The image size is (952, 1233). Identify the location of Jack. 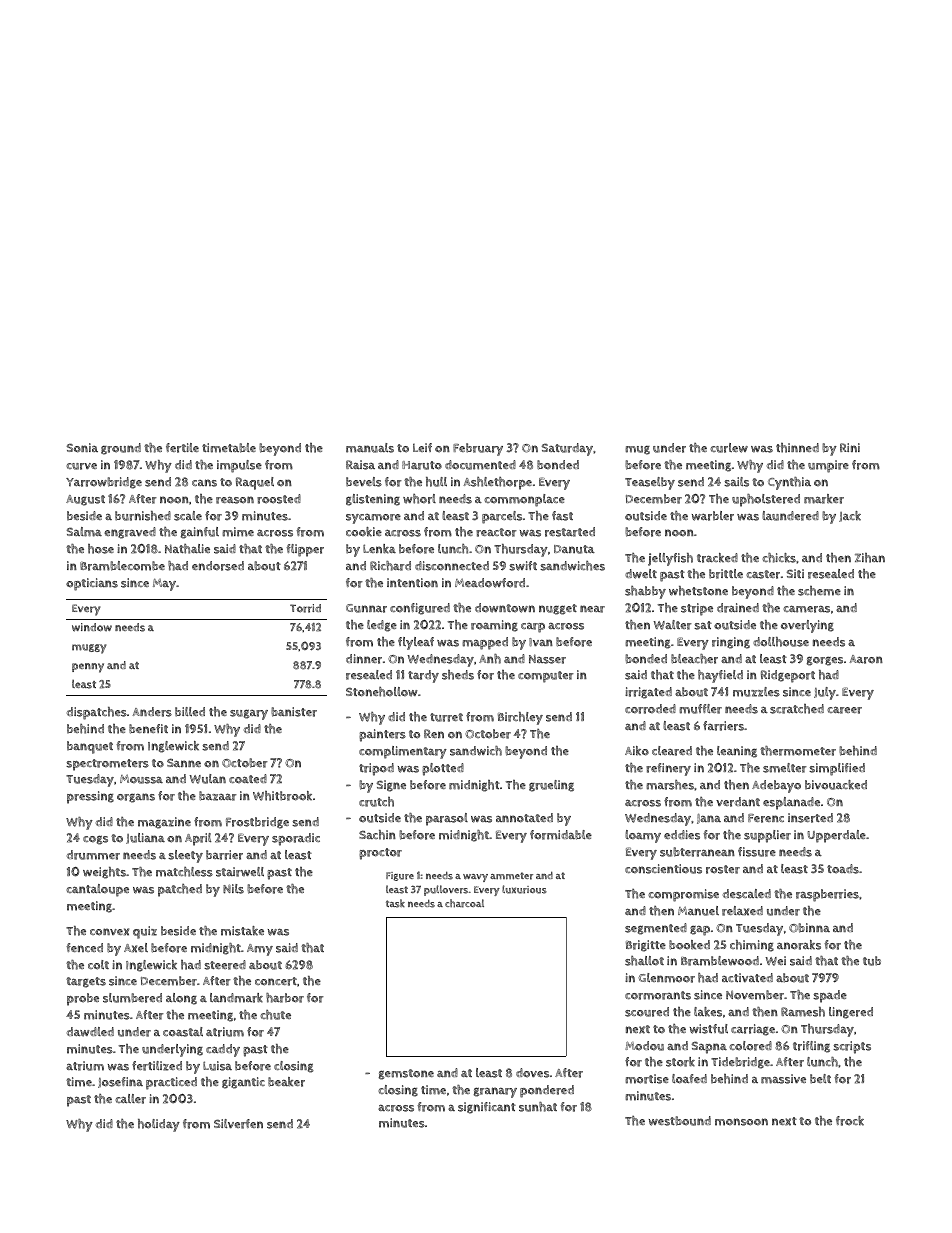
(850, 516).
